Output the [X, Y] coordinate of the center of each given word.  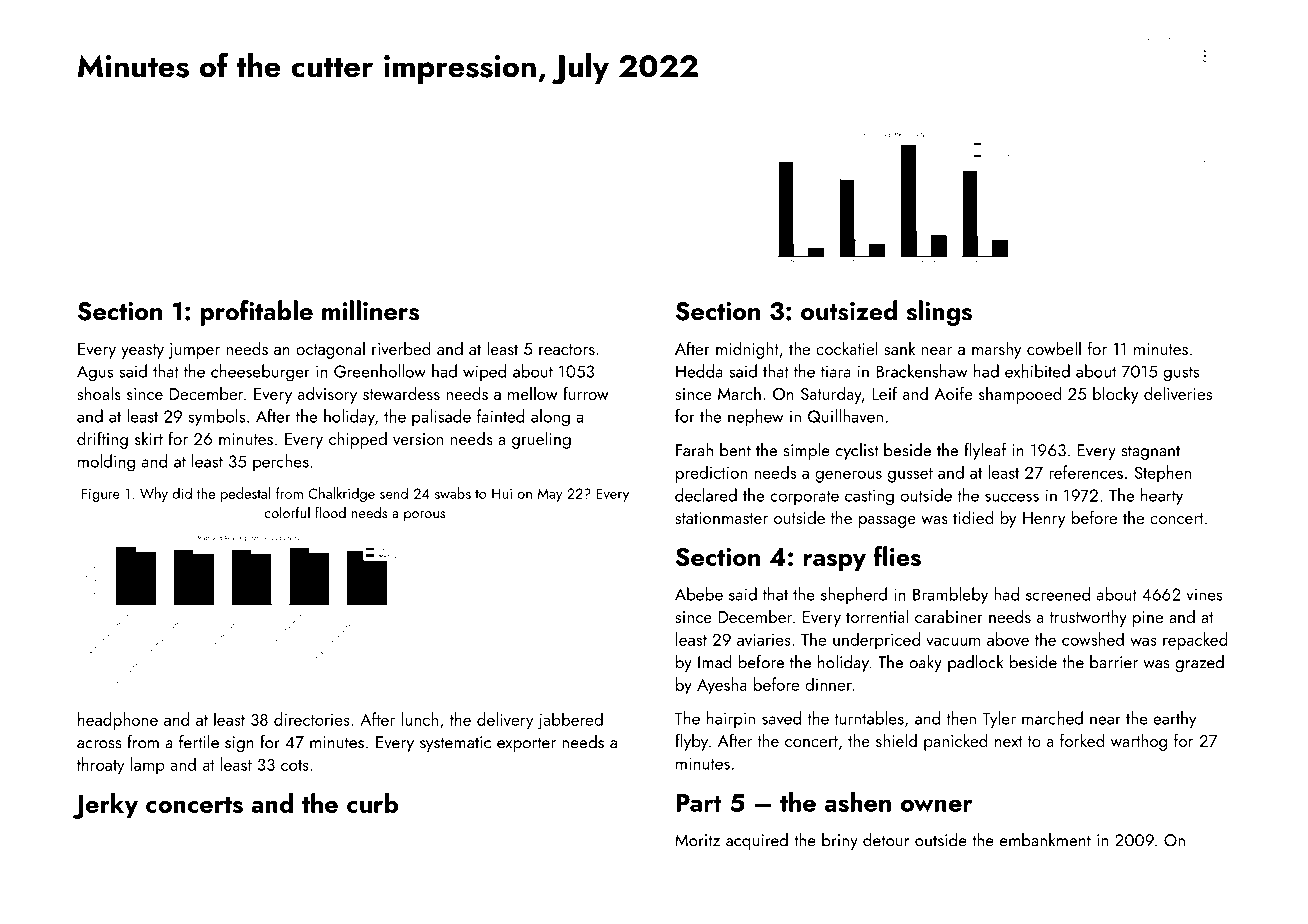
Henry [1044, 520]
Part [699, 803]
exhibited [1037, 371]
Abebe [699, 594]
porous [424, 516]
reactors [567, 349]
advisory [327, 395]
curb [372, 803]
